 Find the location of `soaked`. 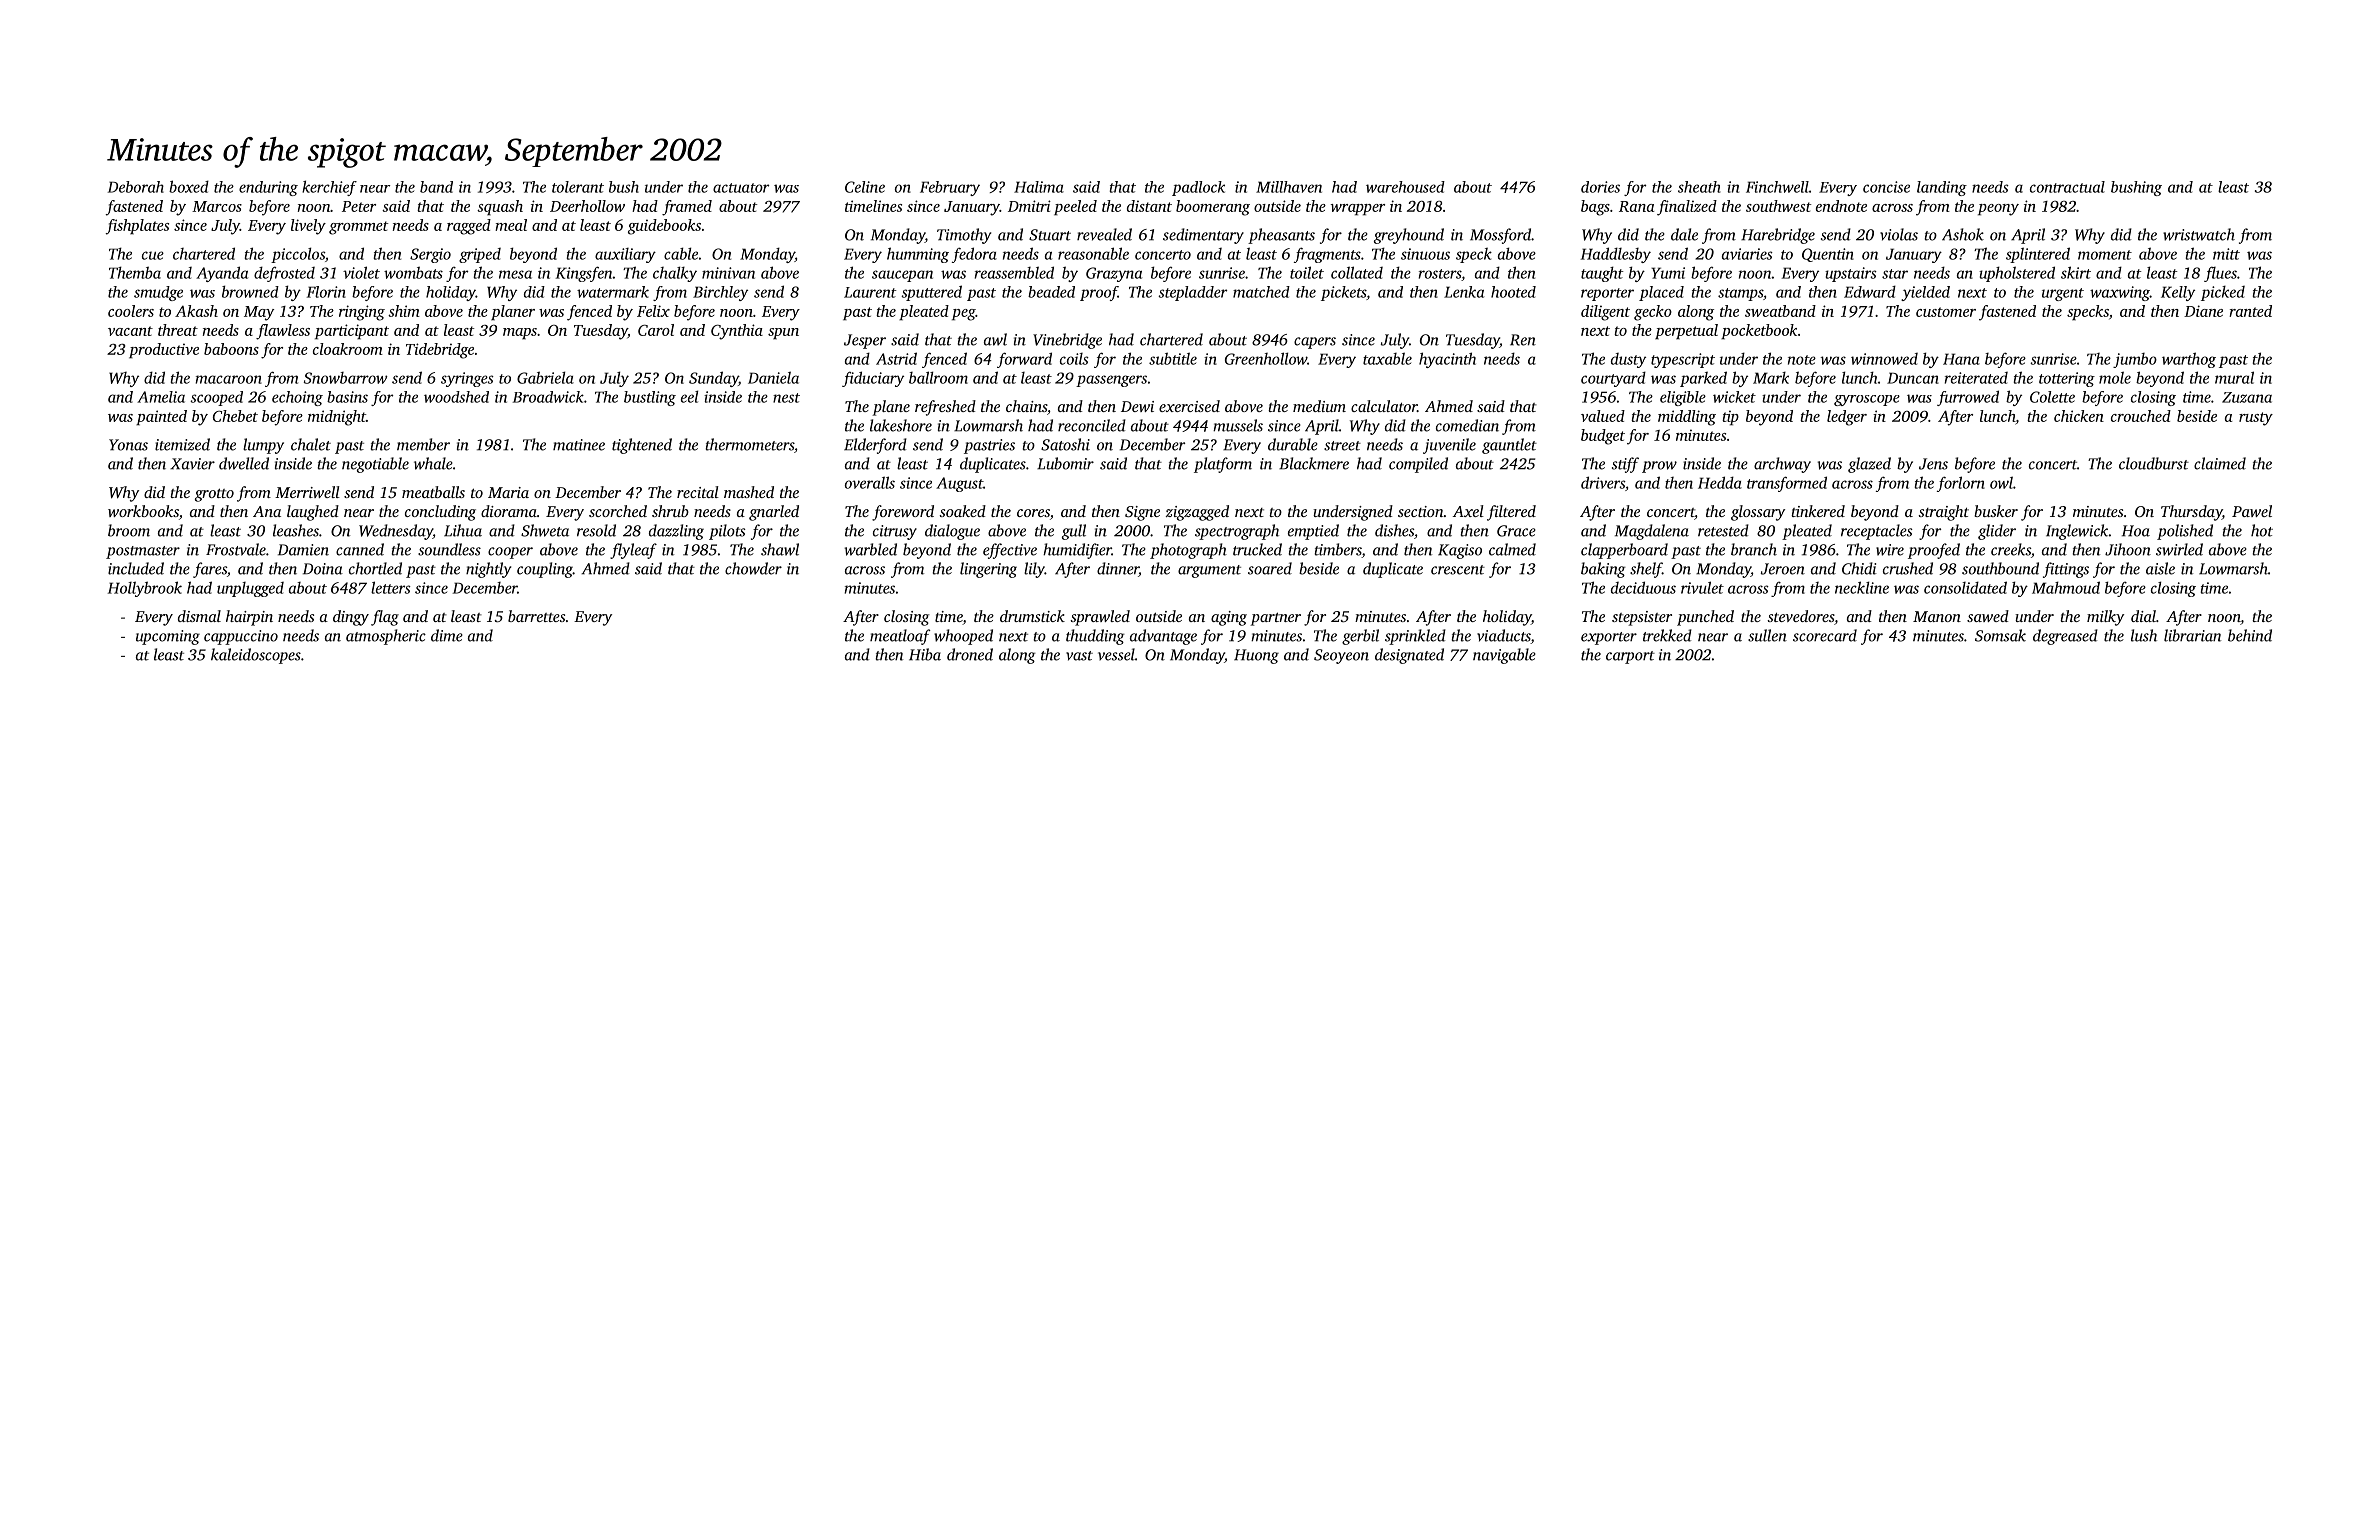

soaked is located at coordinates (962, 511).
